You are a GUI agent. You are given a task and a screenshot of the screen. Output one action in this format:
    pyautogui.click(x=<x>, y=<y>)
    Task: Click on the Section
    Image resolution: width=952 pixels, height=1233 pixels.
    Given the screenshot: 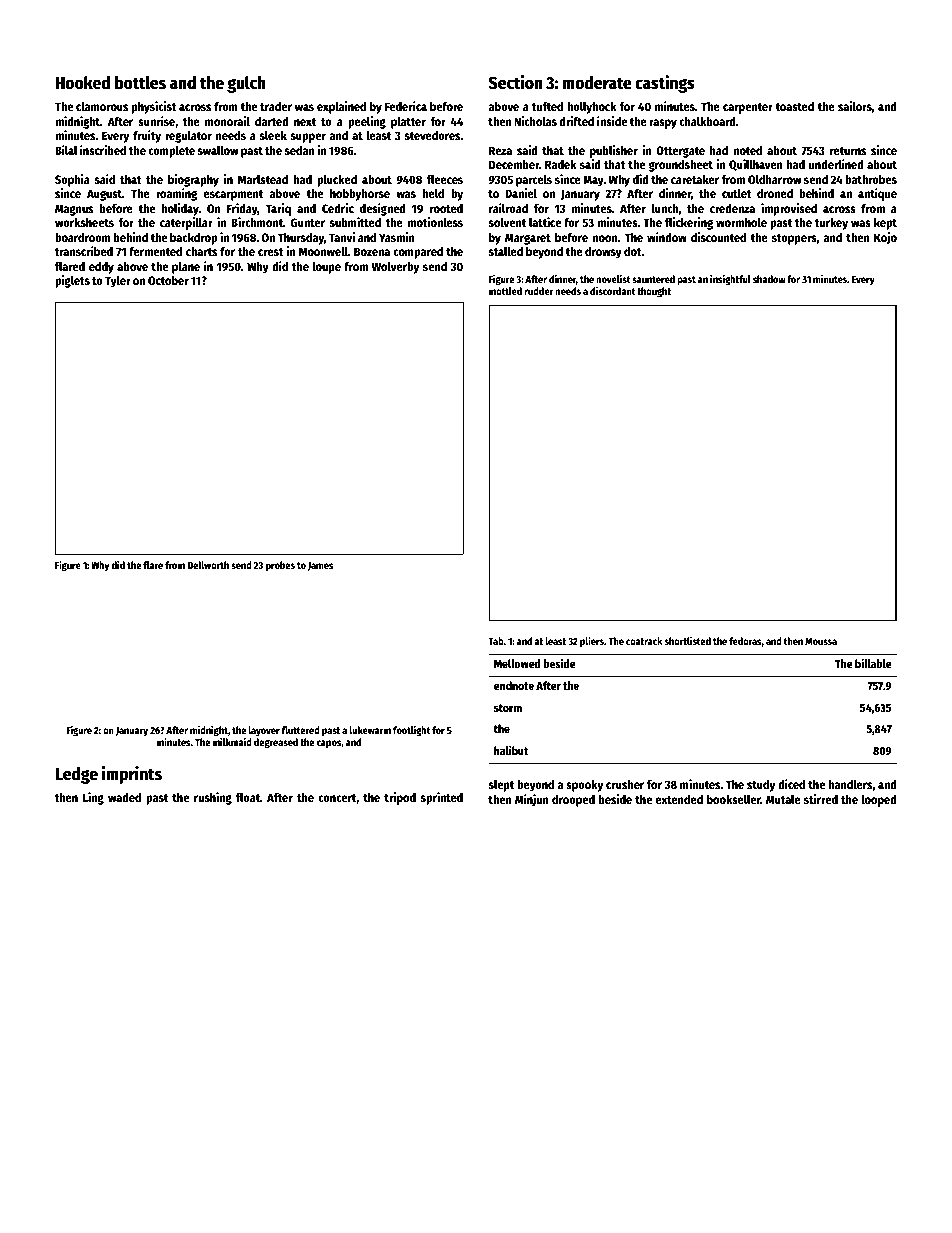 What is the action you would take?
    pyautogui.click(x=516, y=82)
